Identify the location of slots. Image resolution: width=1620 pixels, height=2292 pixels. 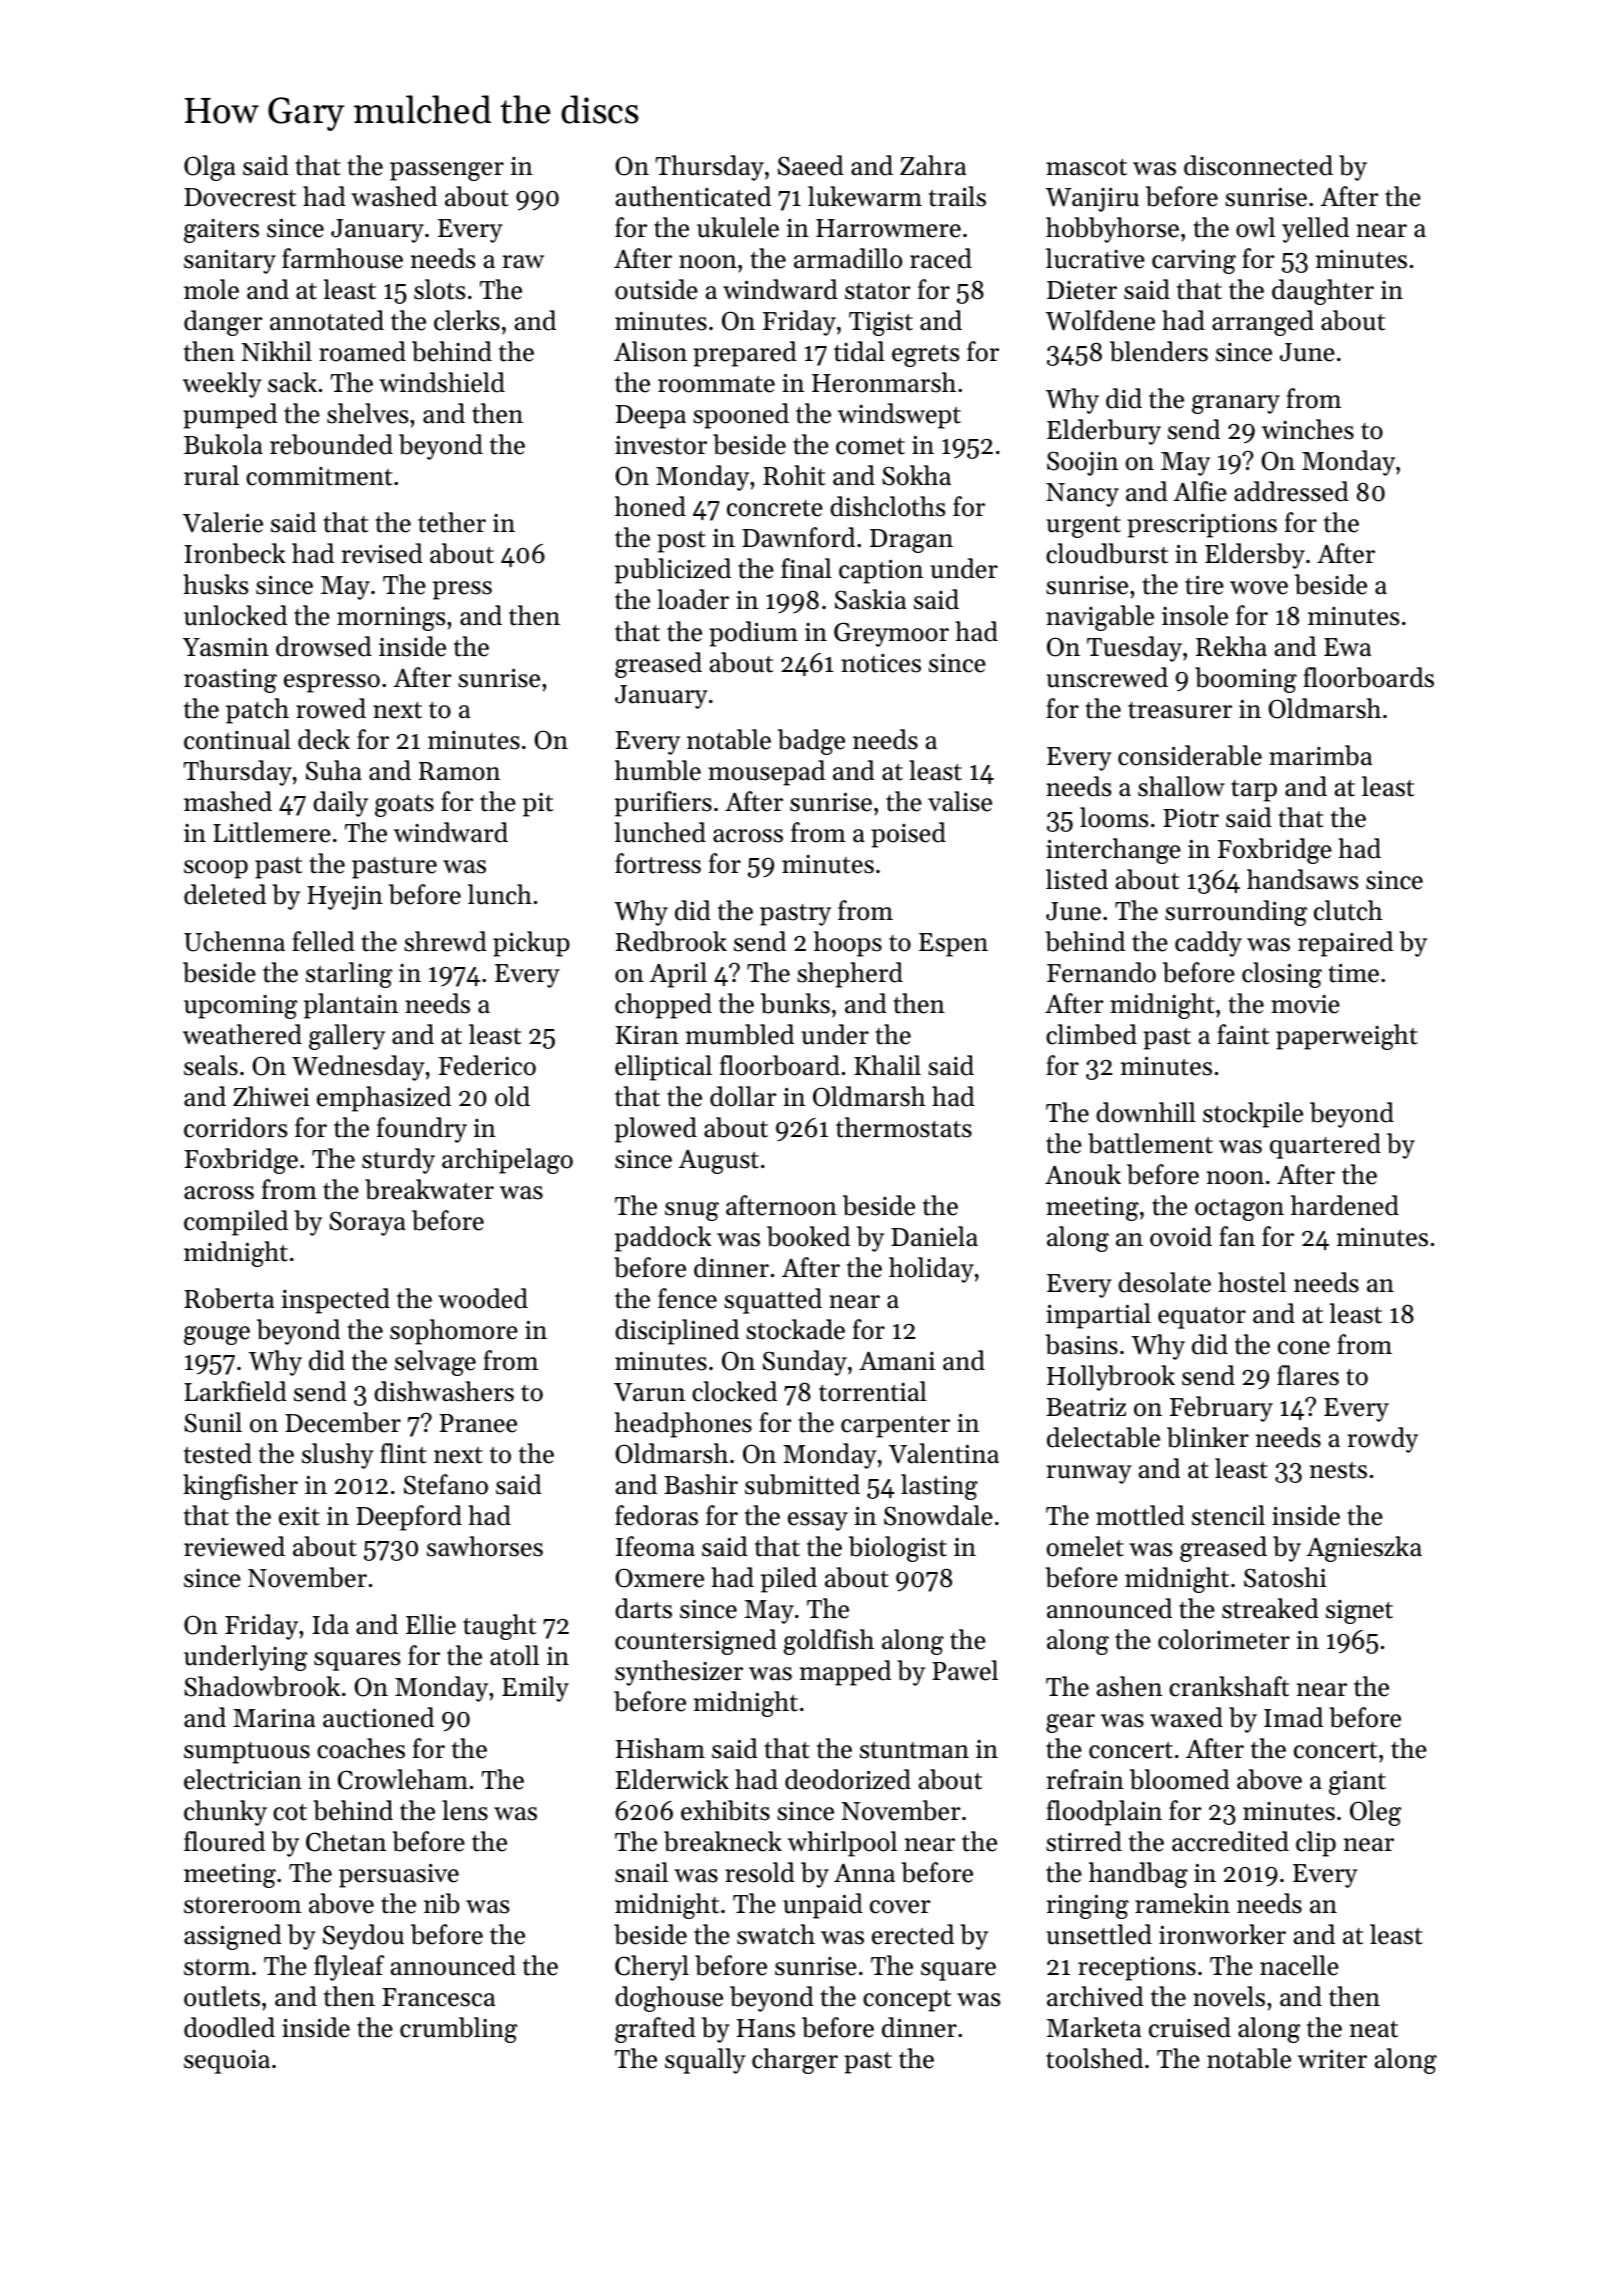
(439, 289).
